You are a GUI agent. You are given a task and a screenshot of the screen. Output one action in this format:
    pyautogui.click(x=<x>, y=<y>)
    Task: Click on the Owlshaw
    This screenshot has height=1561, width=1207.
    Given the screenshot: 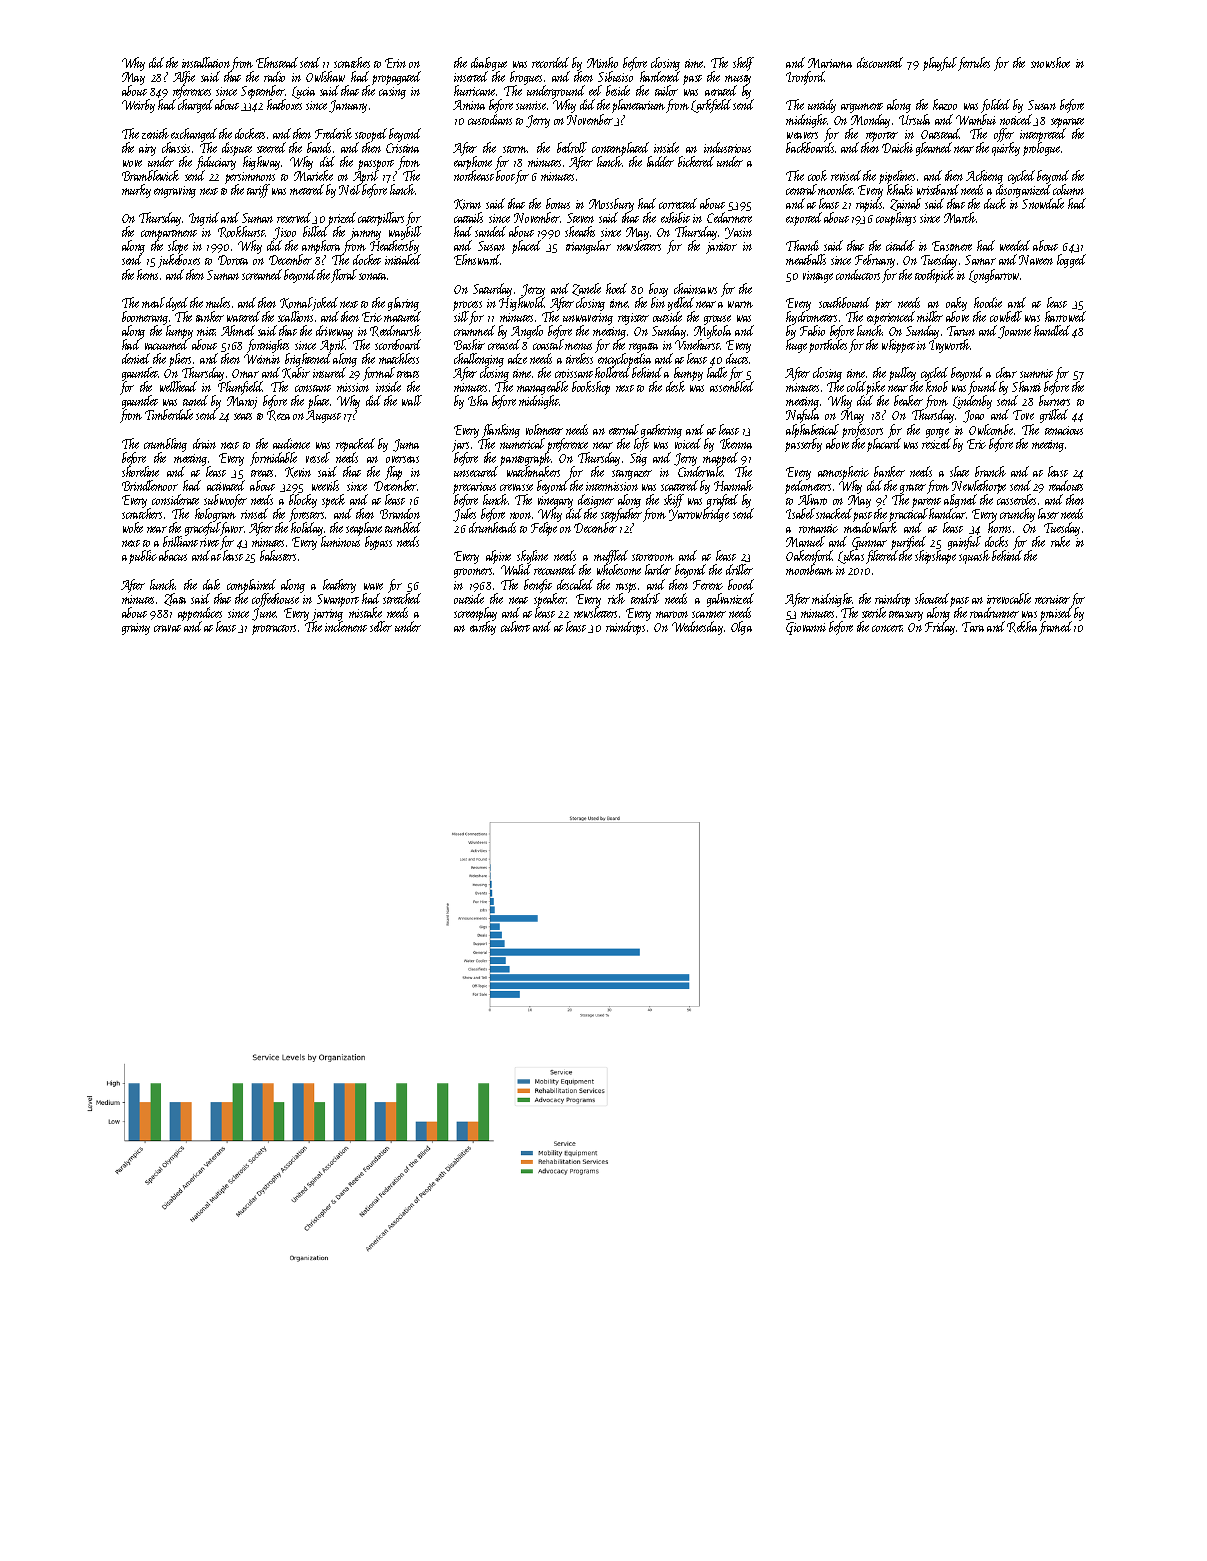 What is the action you would take?
    pyautogui.click(x=325, y=76)
